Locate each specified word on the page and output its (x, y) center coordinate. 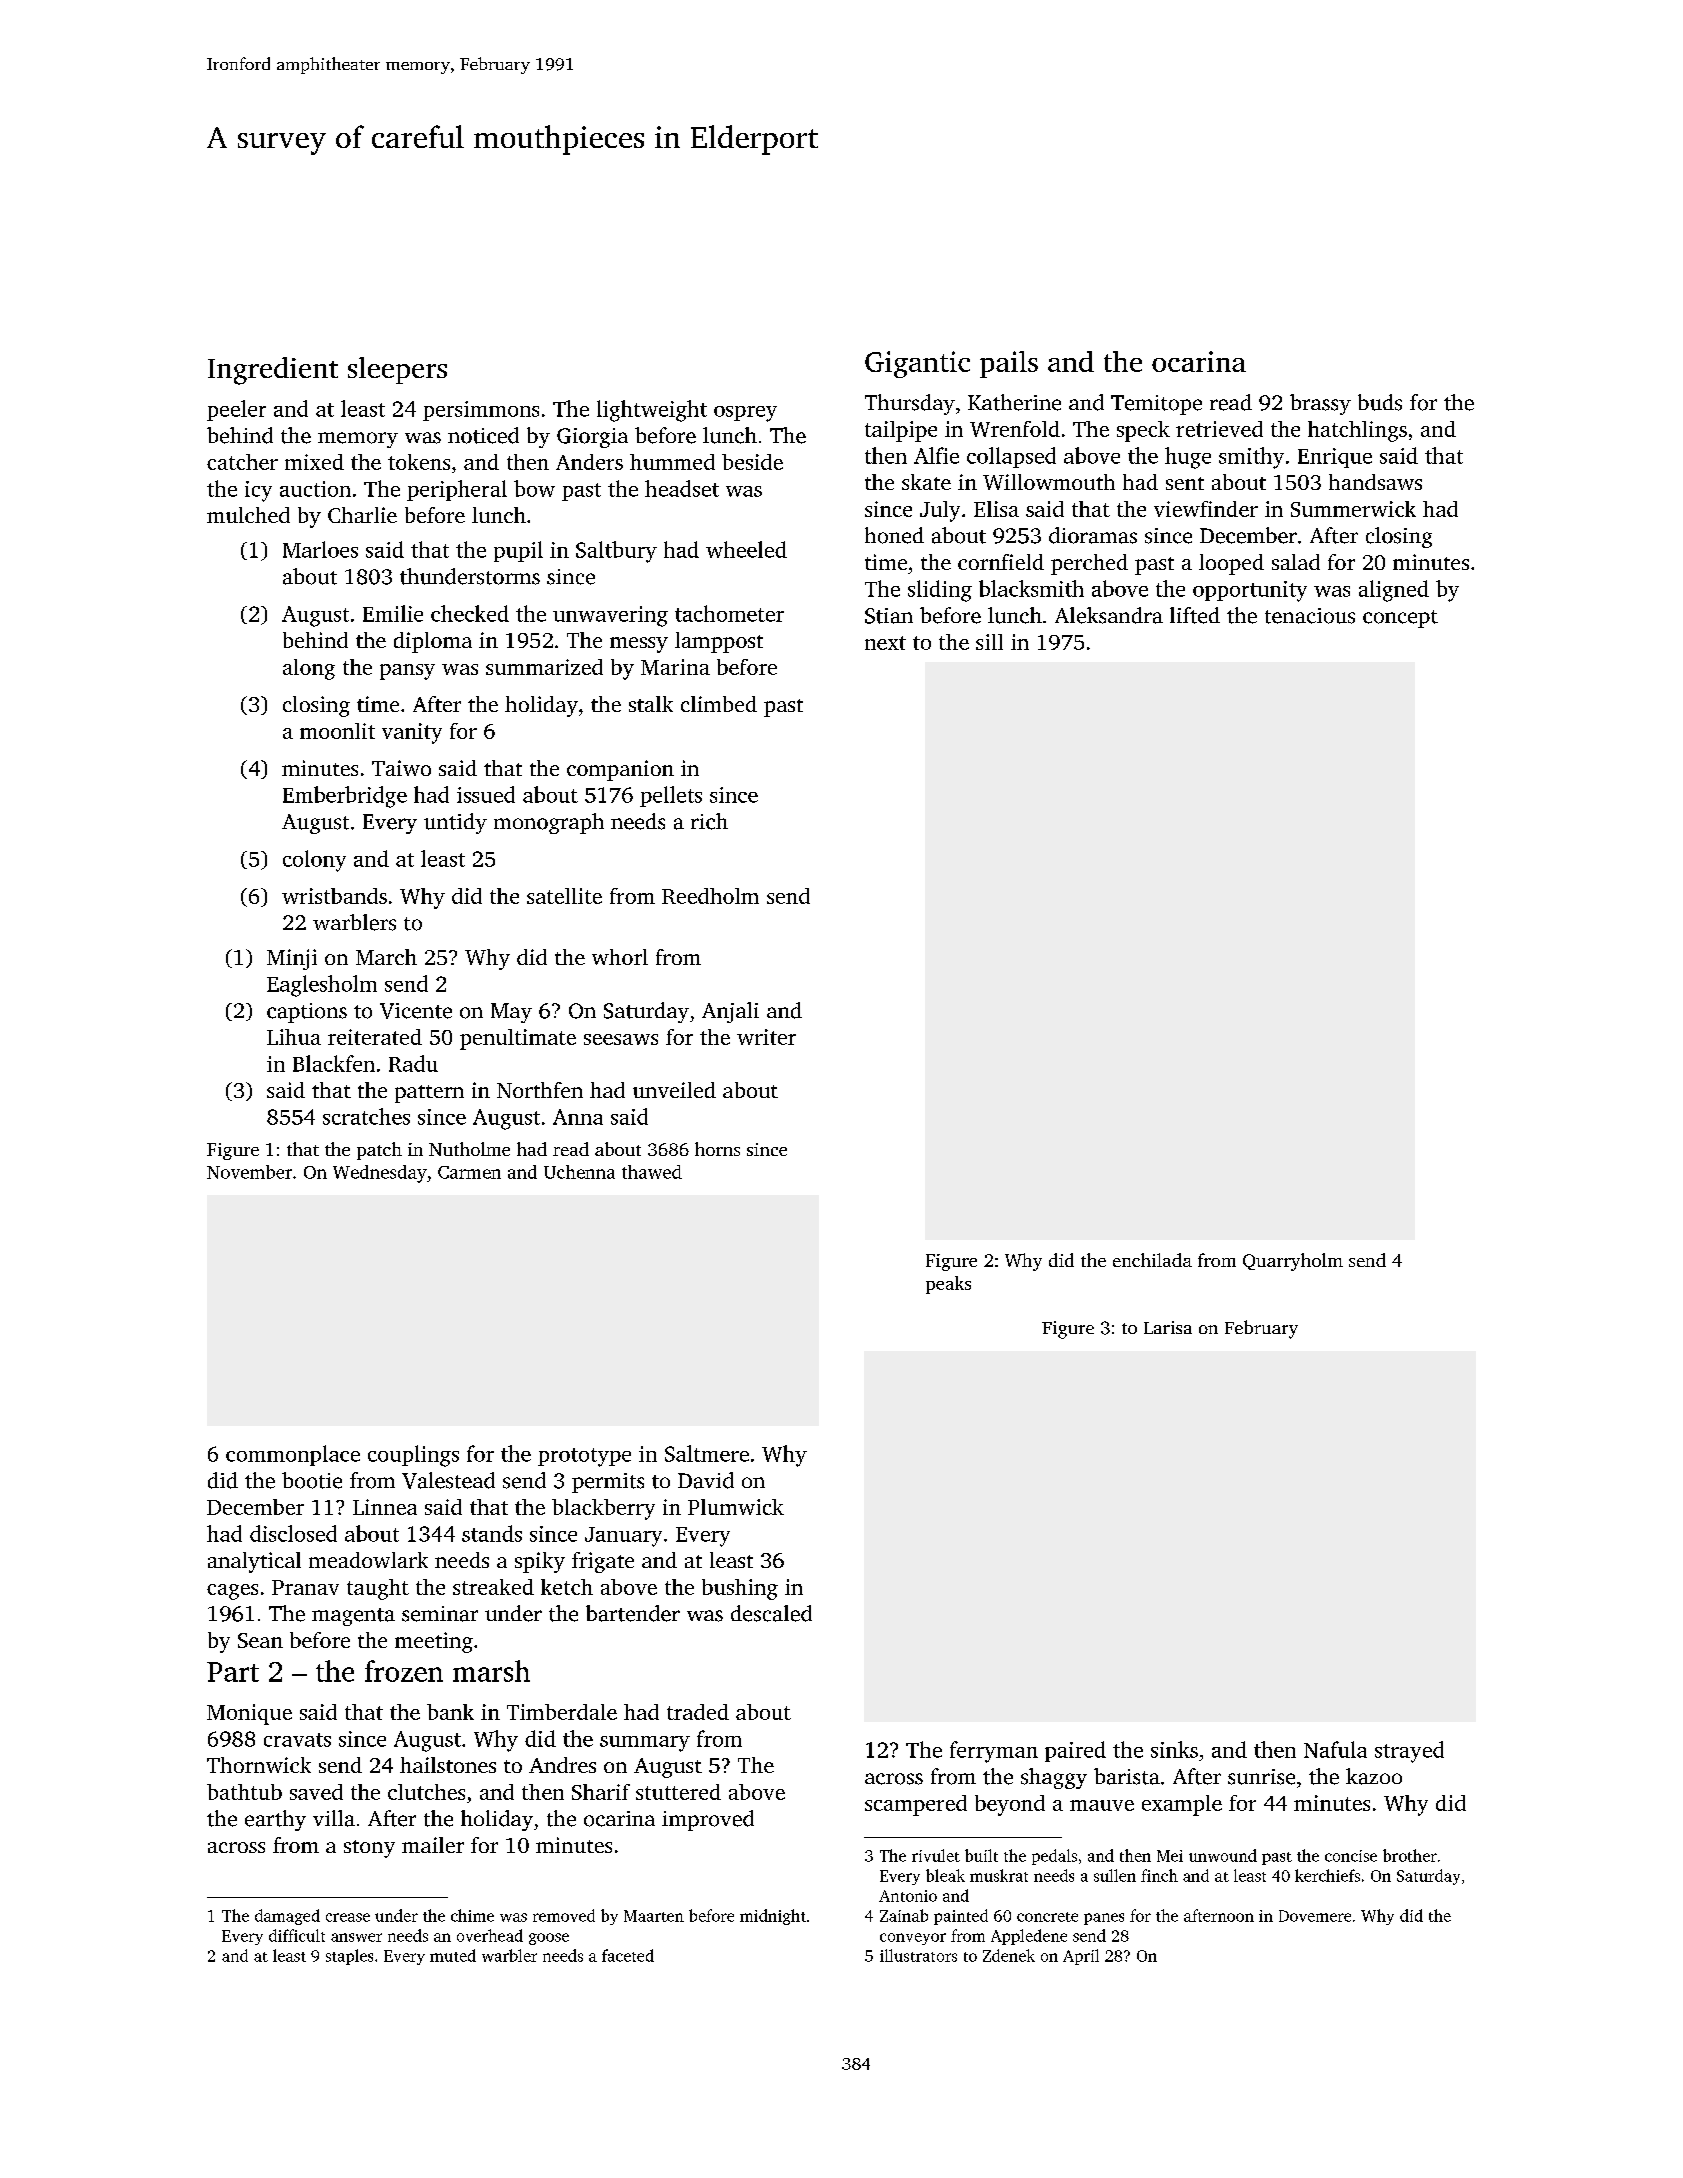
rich (709, 821)
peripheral (457, 490)
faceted (628, 1955)
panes (1104, 1919)
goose (549, 1939)
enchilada (1152, 1260)
